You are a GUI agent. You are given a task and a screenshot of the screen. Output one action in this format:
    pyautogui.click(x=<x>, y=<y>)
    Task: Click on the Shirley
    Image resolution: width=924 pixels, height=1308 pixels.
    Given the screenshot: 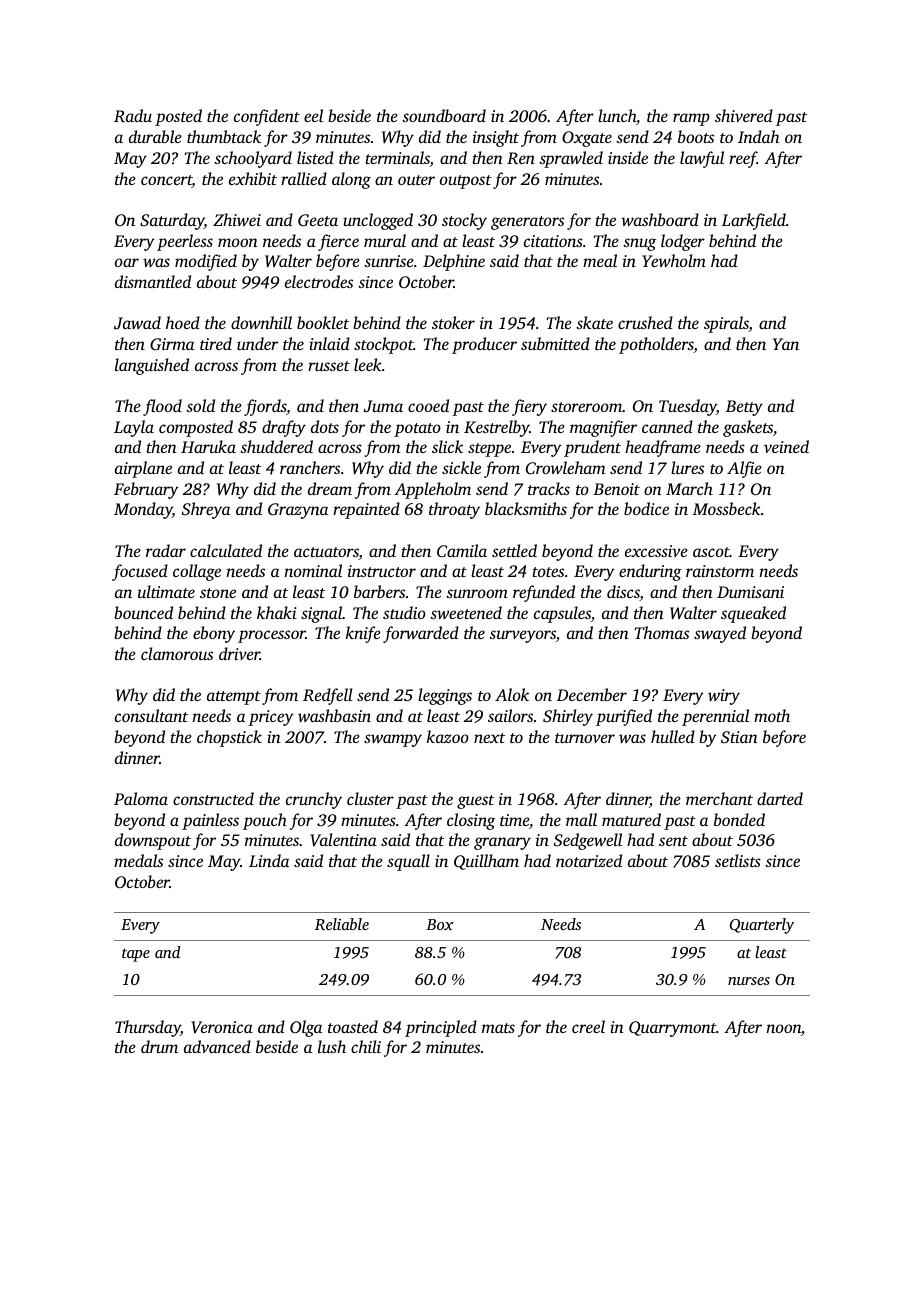 What is the action you would take?
    pyautogui.click(x=568, y=717)
